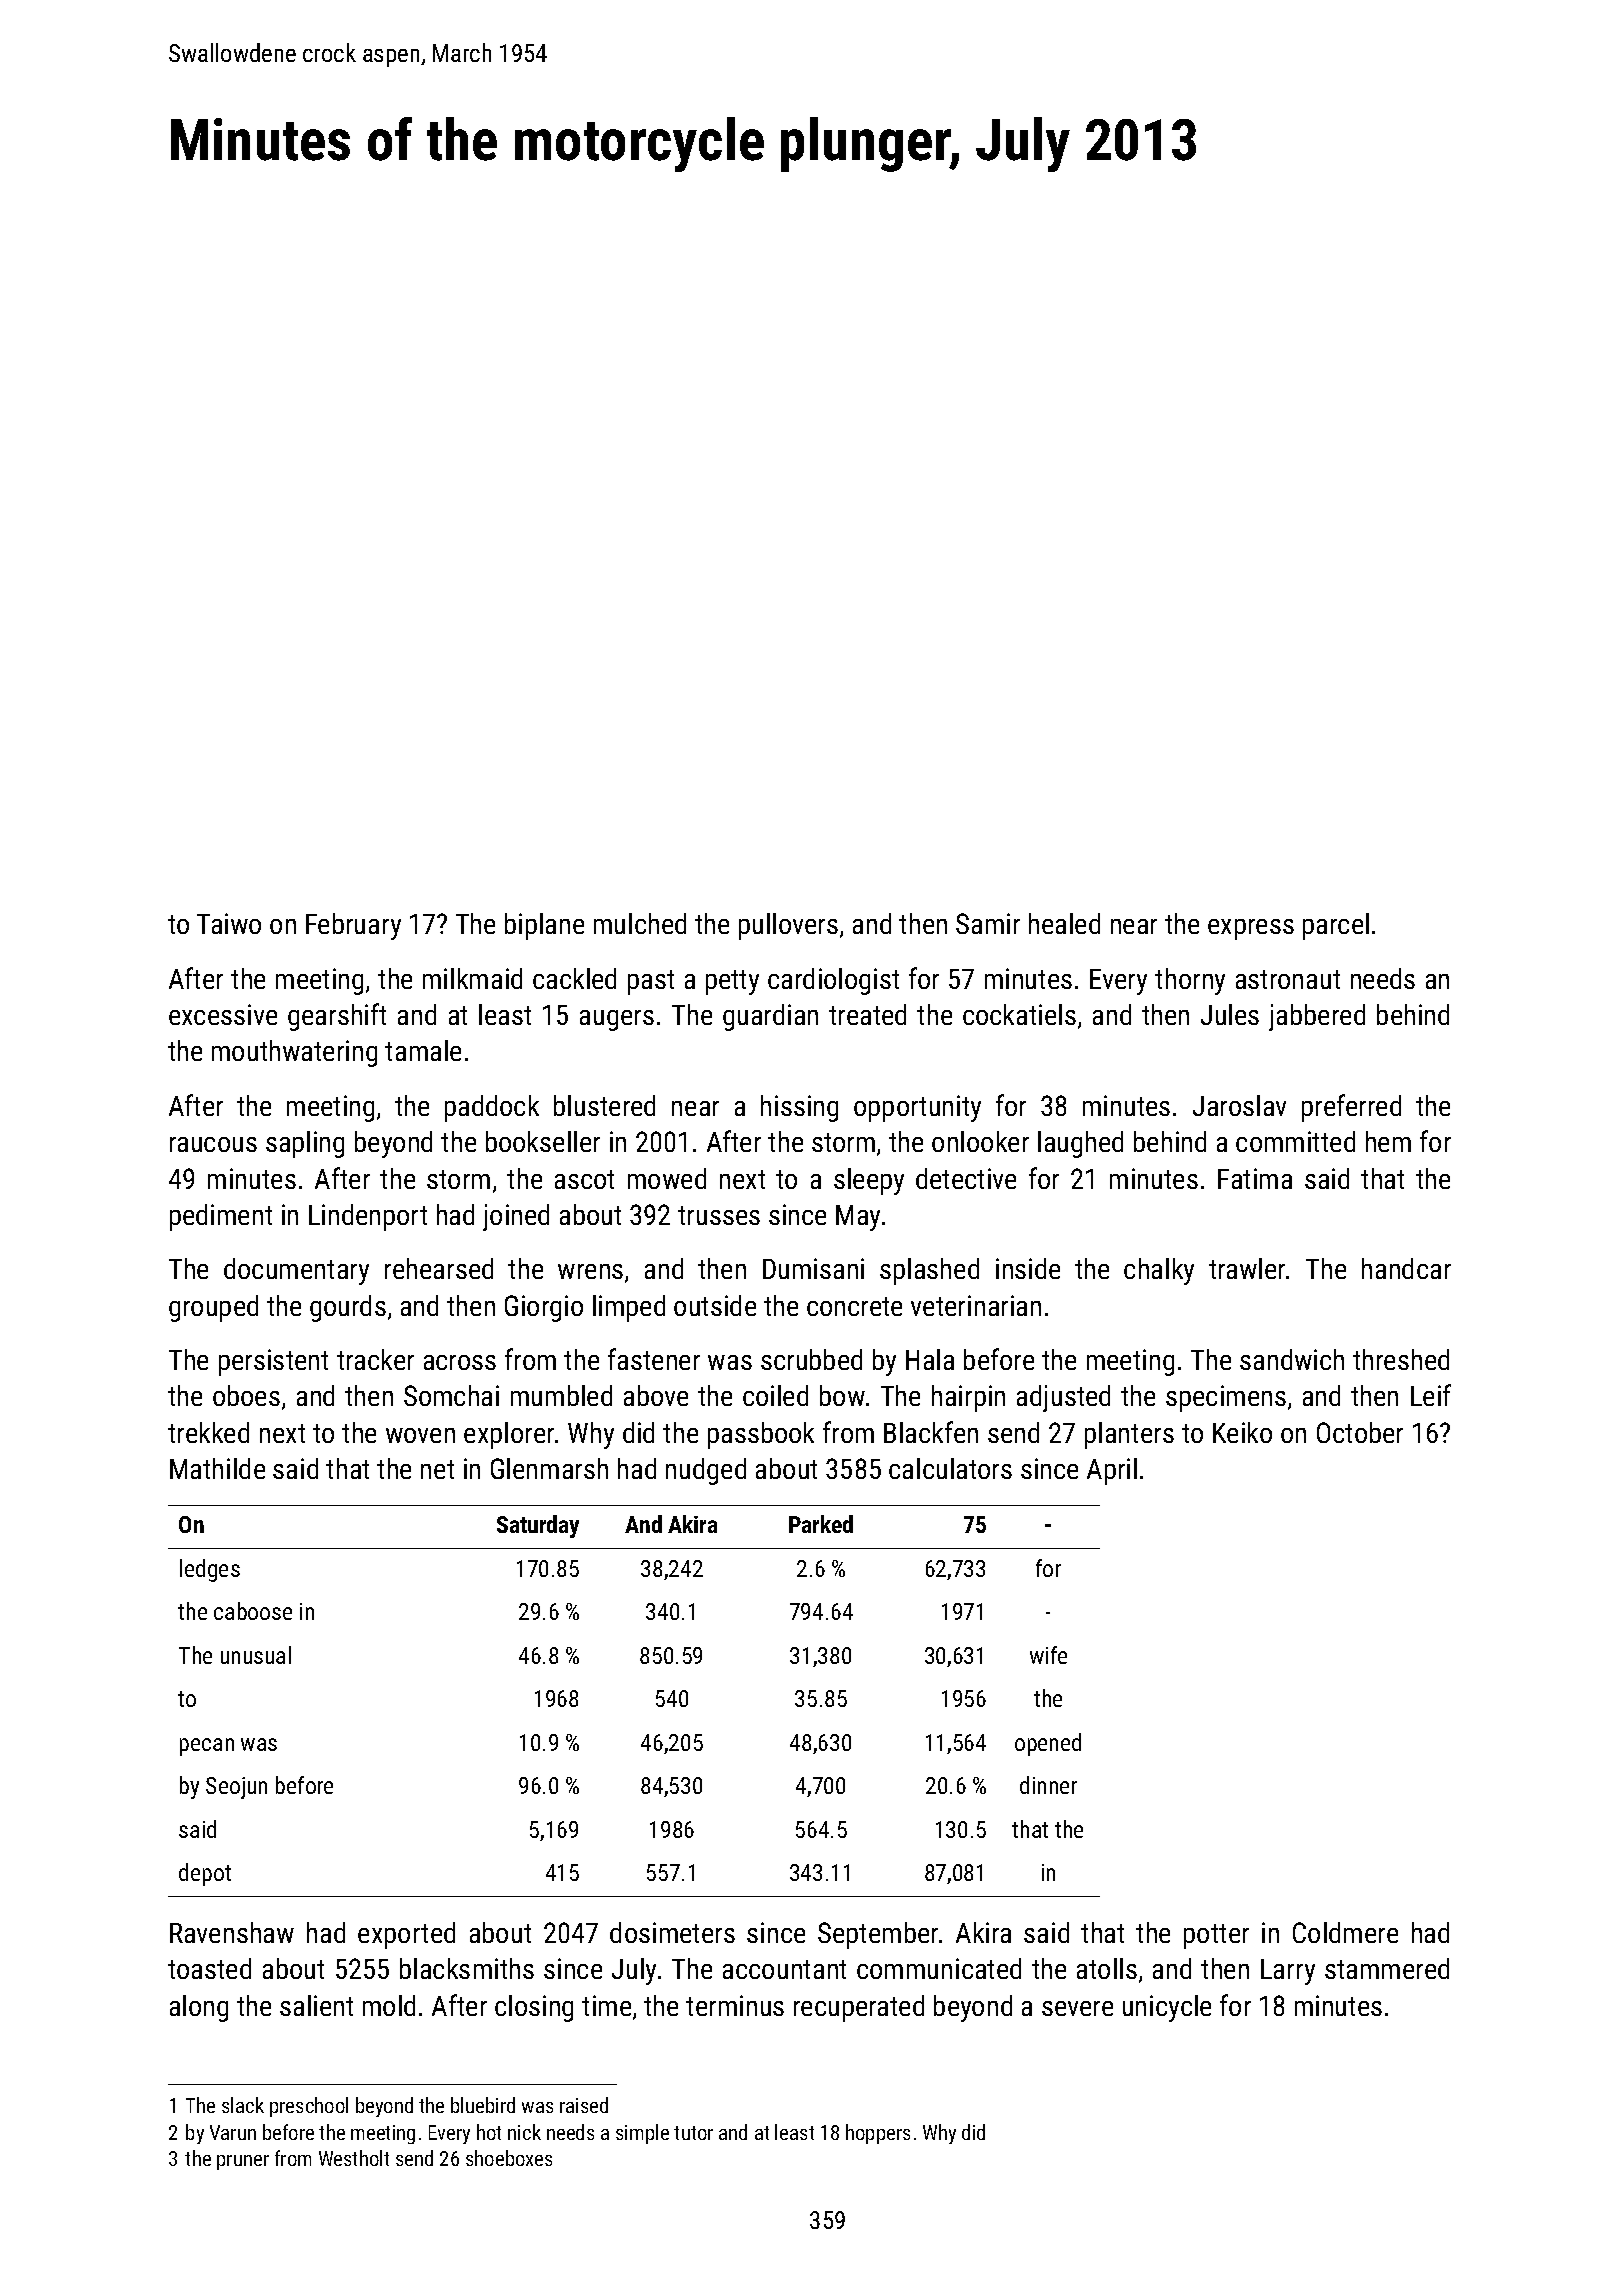 This screenshot has height=2292, width=1620. What do you see at coordinates (1226, 1398) in the screenshot?
I see `specimens` at bounding box center [1226, 1398].
